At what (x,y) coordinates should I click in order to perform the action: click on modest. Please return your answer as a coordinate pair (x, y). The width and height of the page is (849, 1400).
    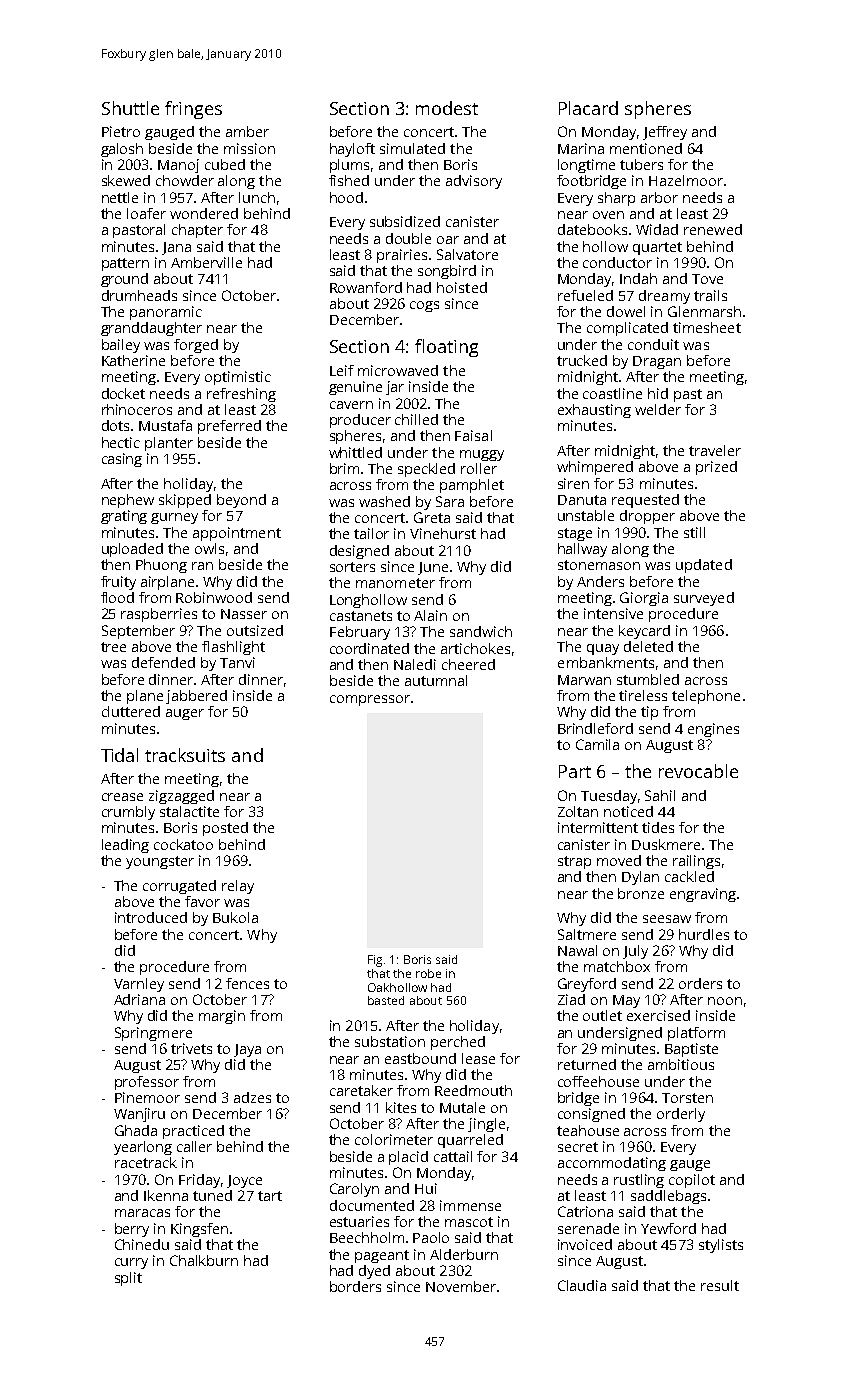
    Looking at the image, I should click on (447, 108).
